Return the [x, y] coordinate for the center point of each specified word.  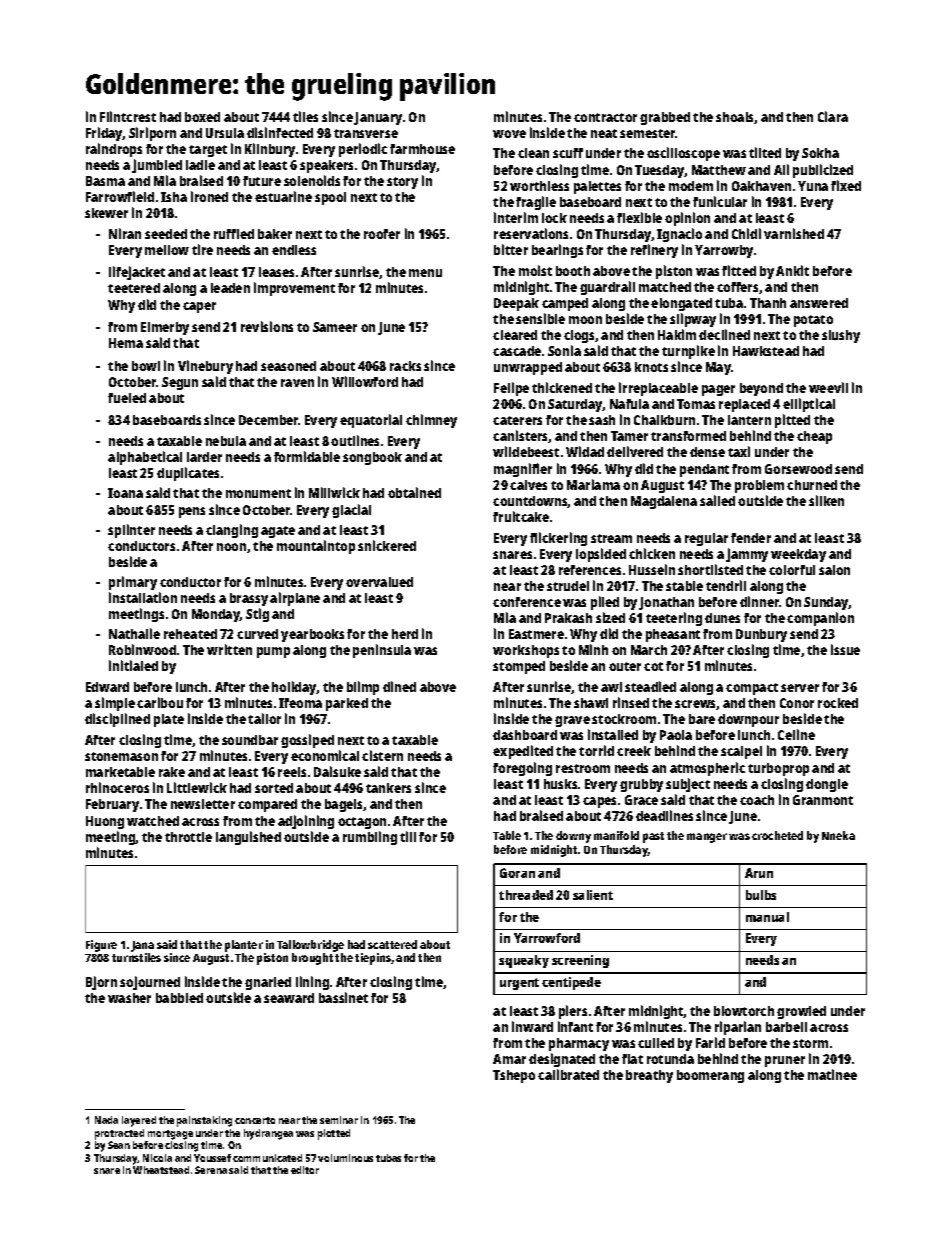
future [262, 181]
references [590, 570]
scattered [392, 944]
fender [751, 538]
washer [129, 998]
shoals [735, 118]
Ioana [125, 493]
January [378, 118]
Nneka [838, 835]
